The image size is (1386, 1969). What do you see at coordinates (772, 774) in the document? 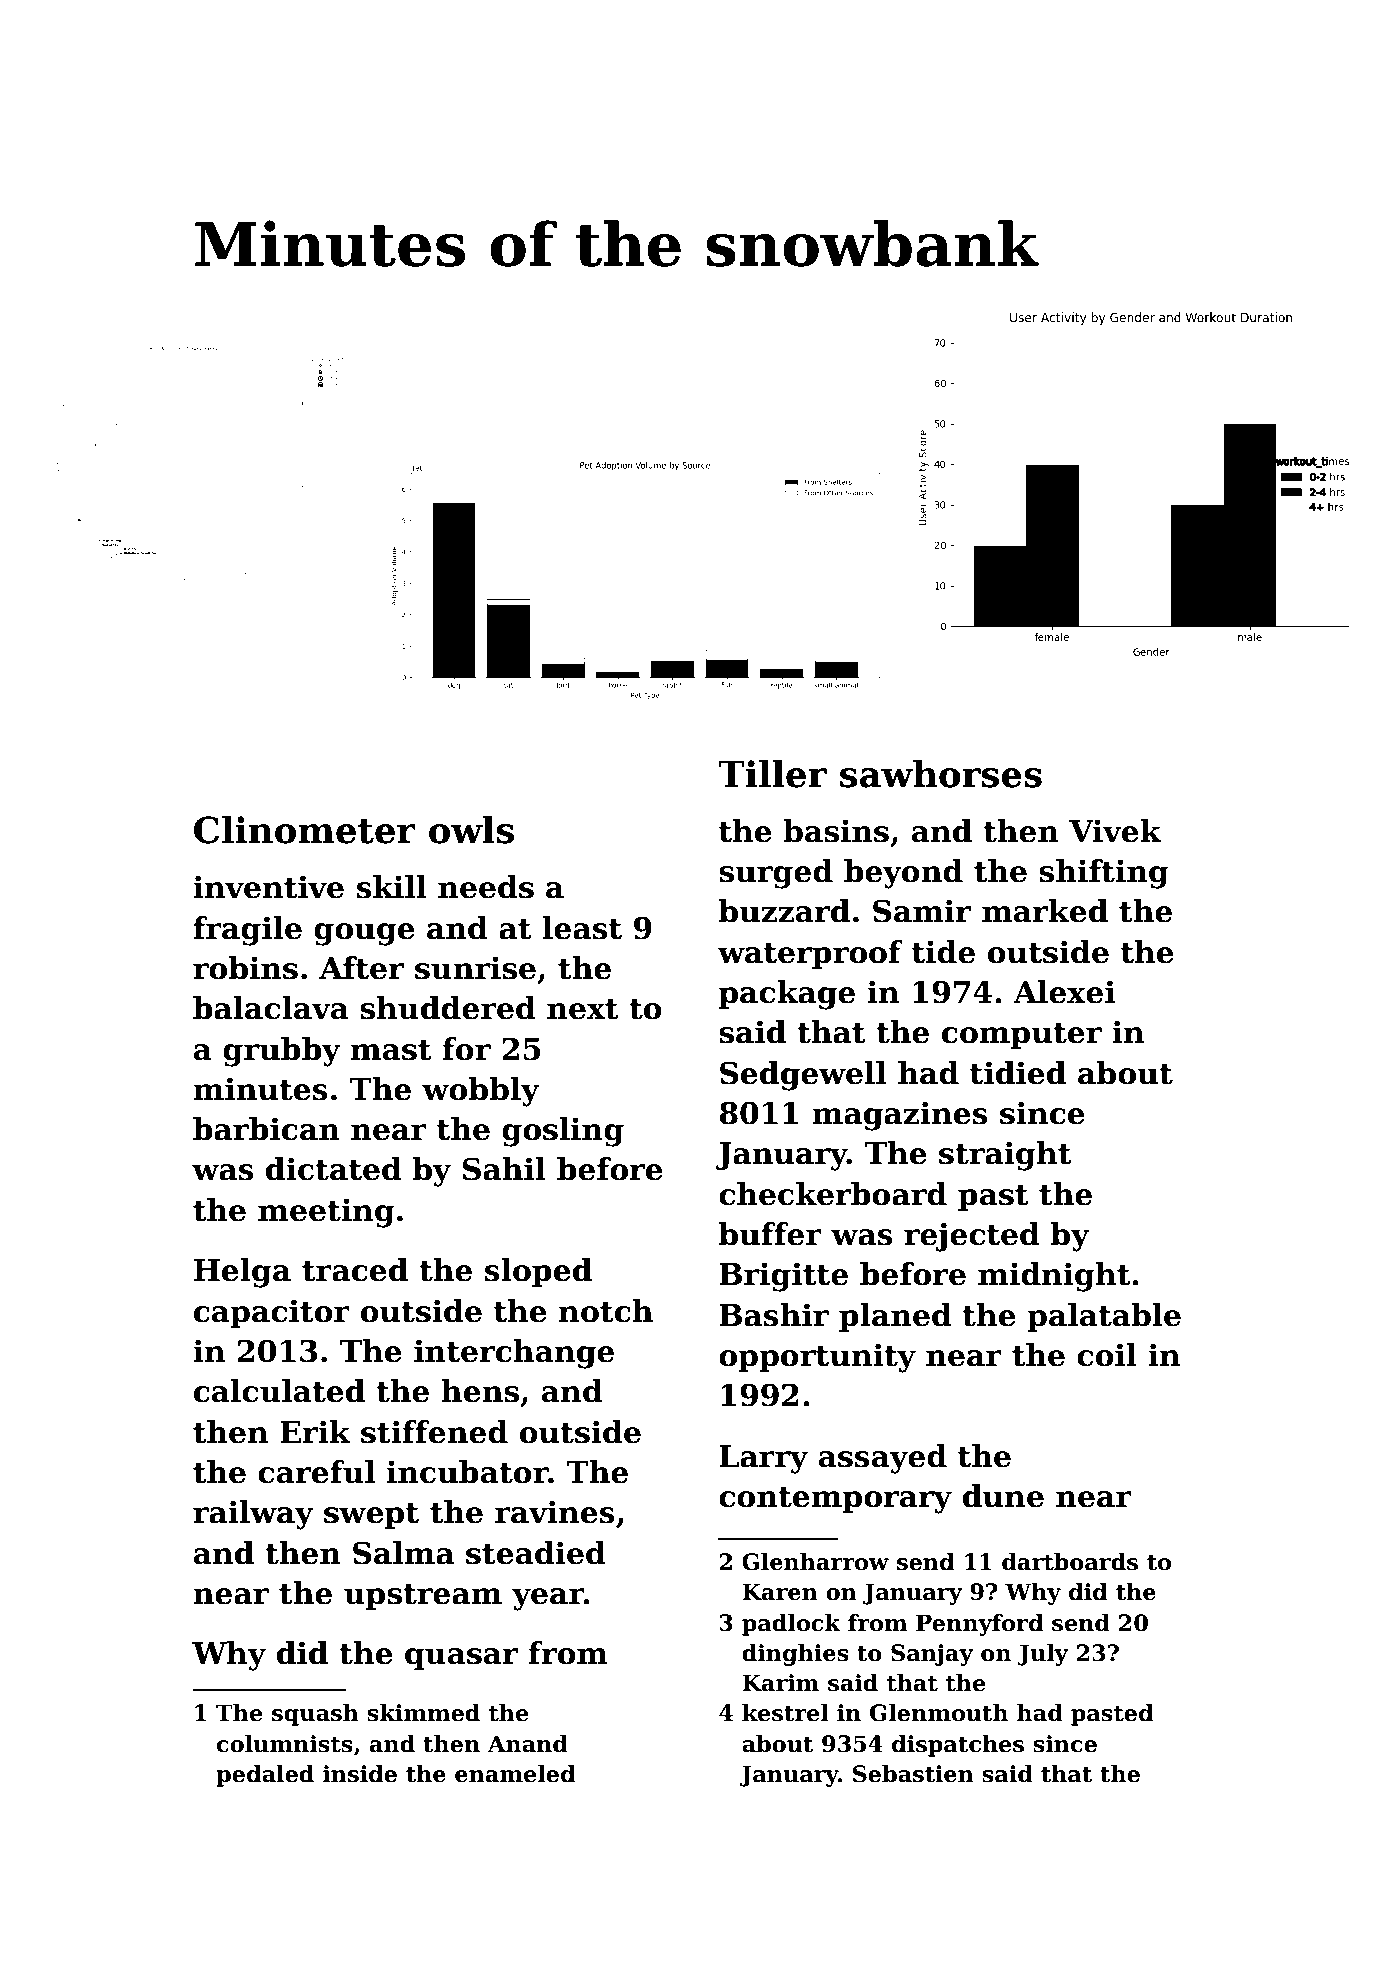
I see `Tiller` at bounding box center [772, 774].
